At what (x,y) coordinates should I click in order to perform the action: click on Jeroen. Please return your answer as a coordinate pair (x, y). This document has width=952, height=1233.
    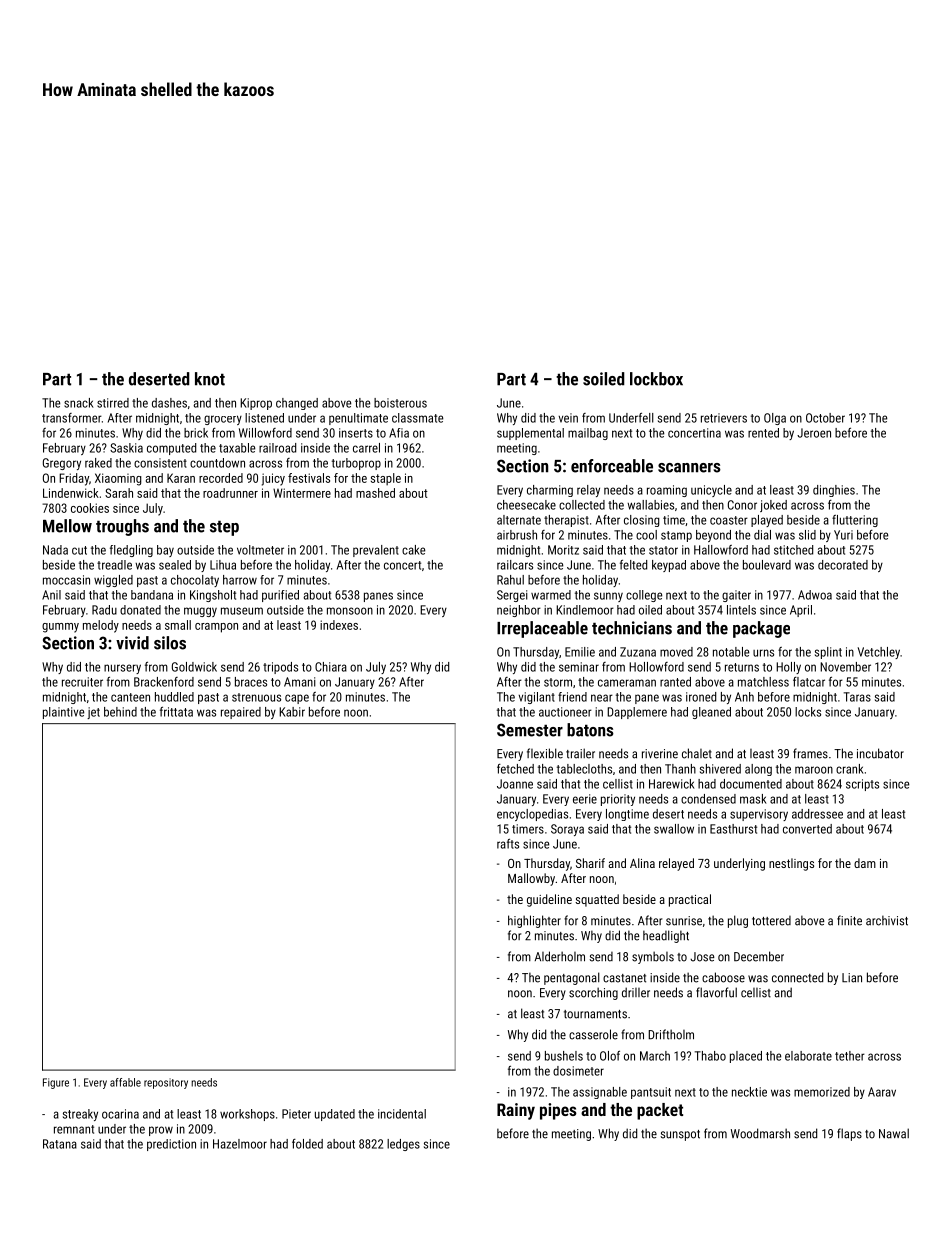
    Looking at the image, I should click on (814, 433).
